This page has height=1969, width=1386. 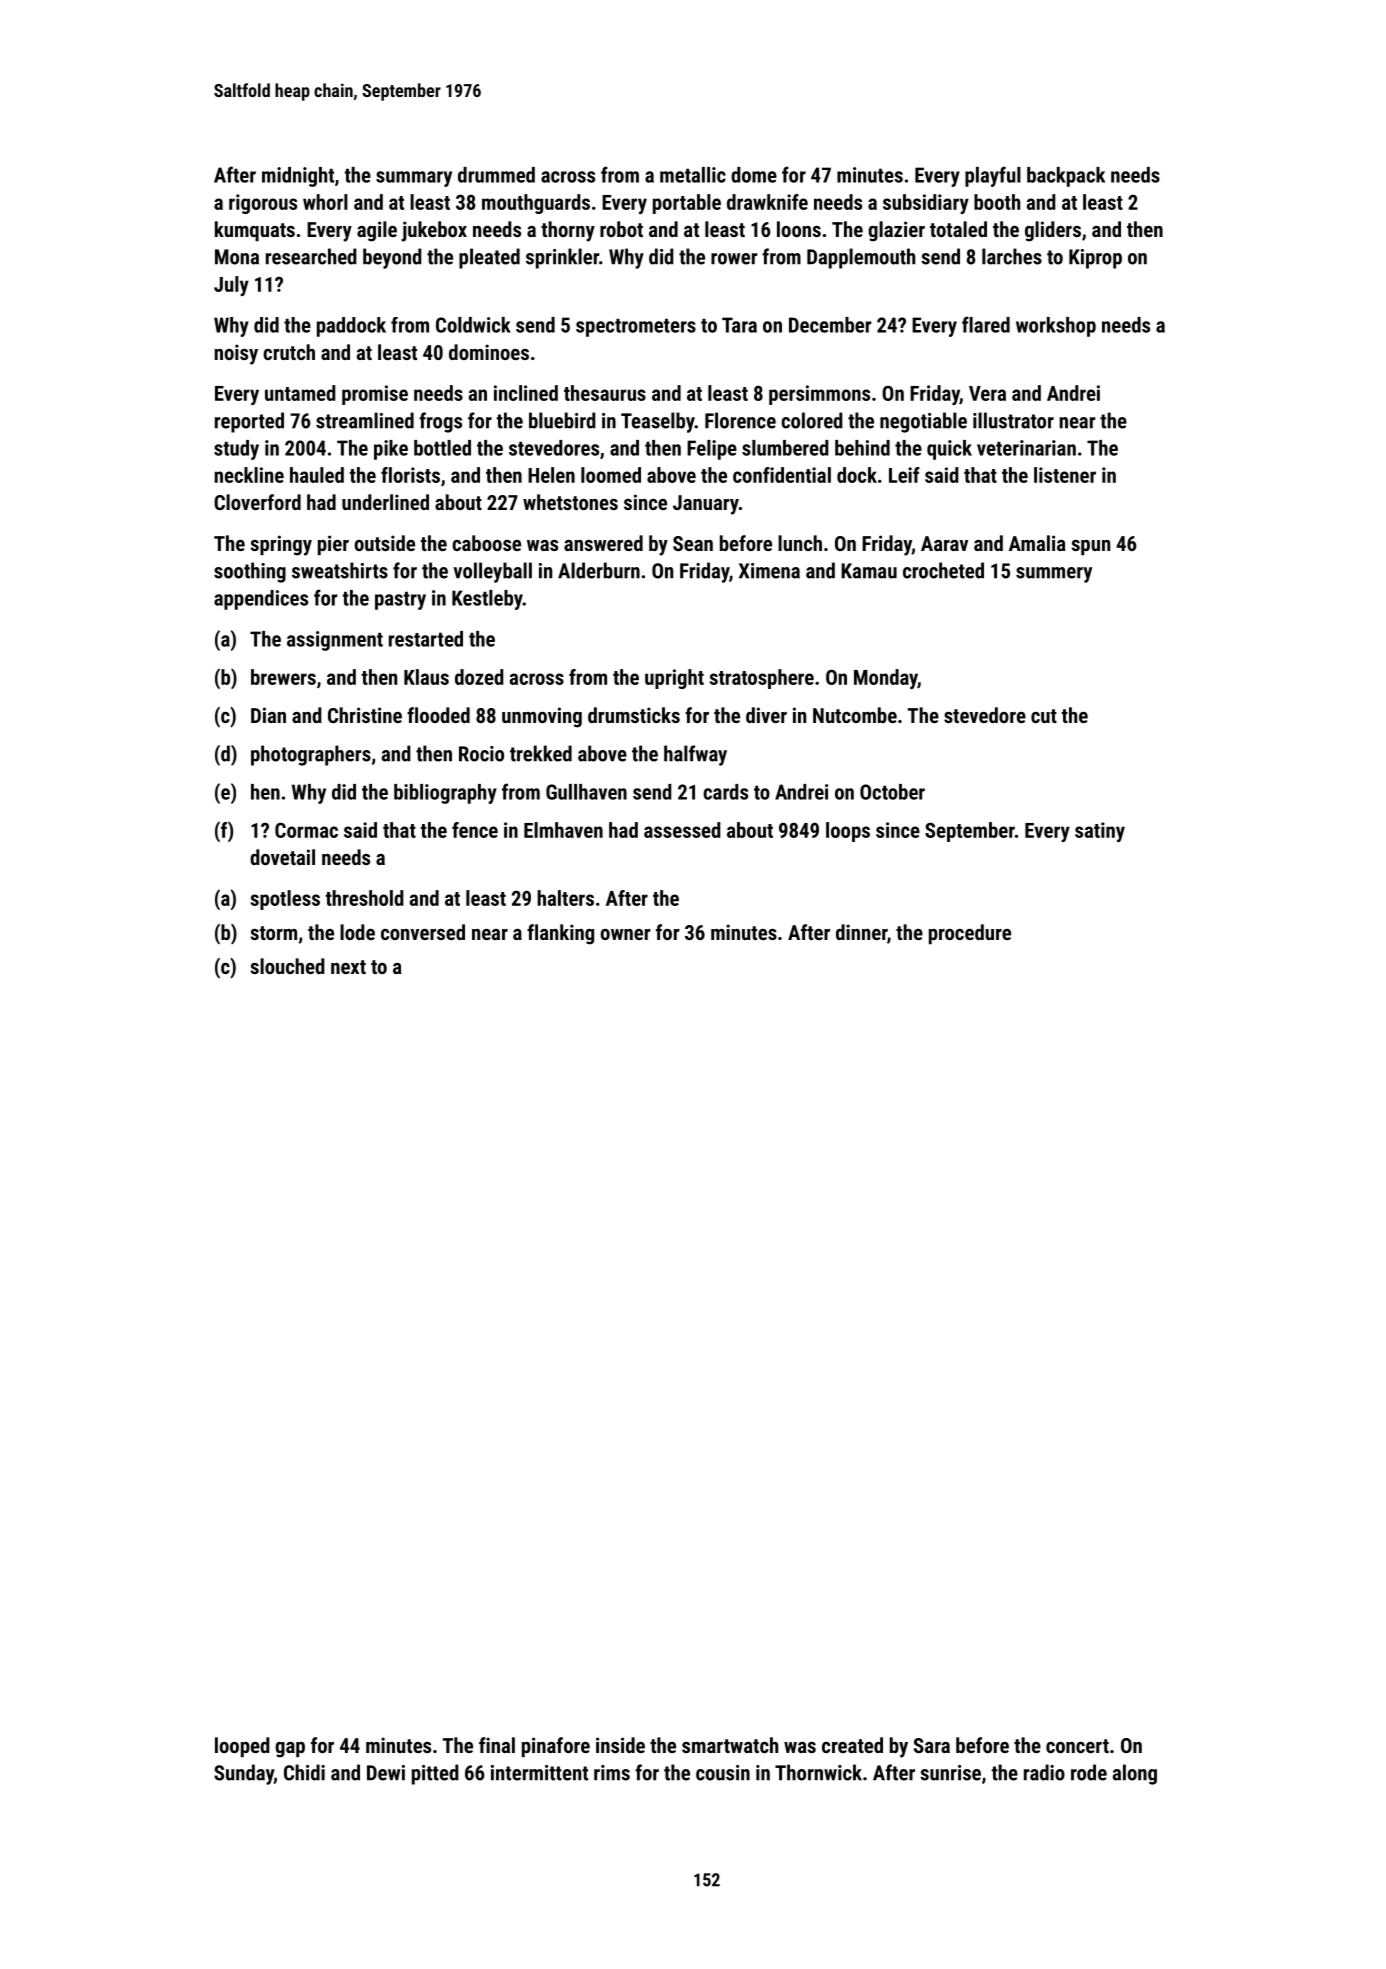 I want to click on diver, so click(x=766, y=715).
